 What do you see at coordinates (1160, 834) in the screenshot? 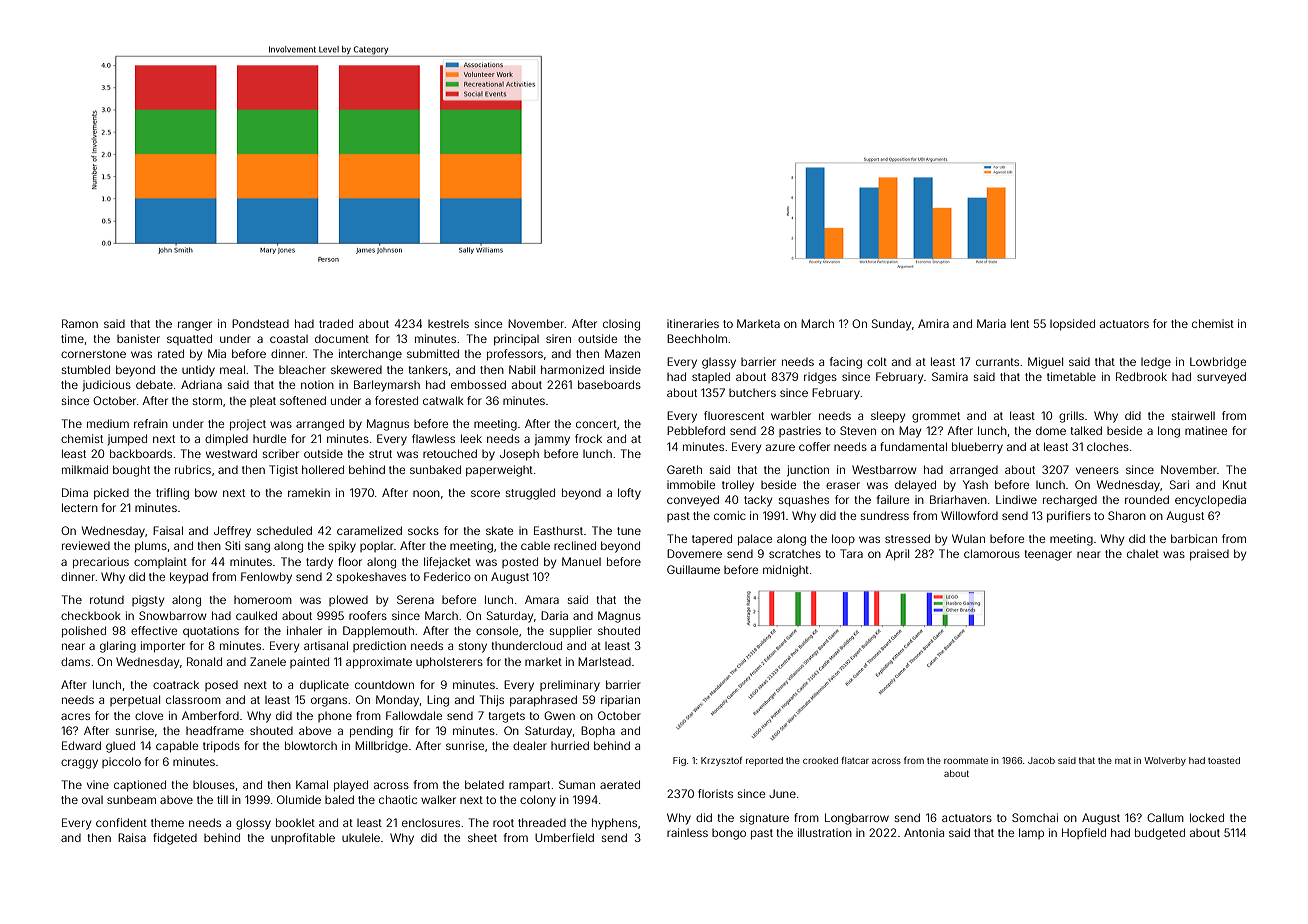
I see `budgeted` at bounding box center [1160, 834].
